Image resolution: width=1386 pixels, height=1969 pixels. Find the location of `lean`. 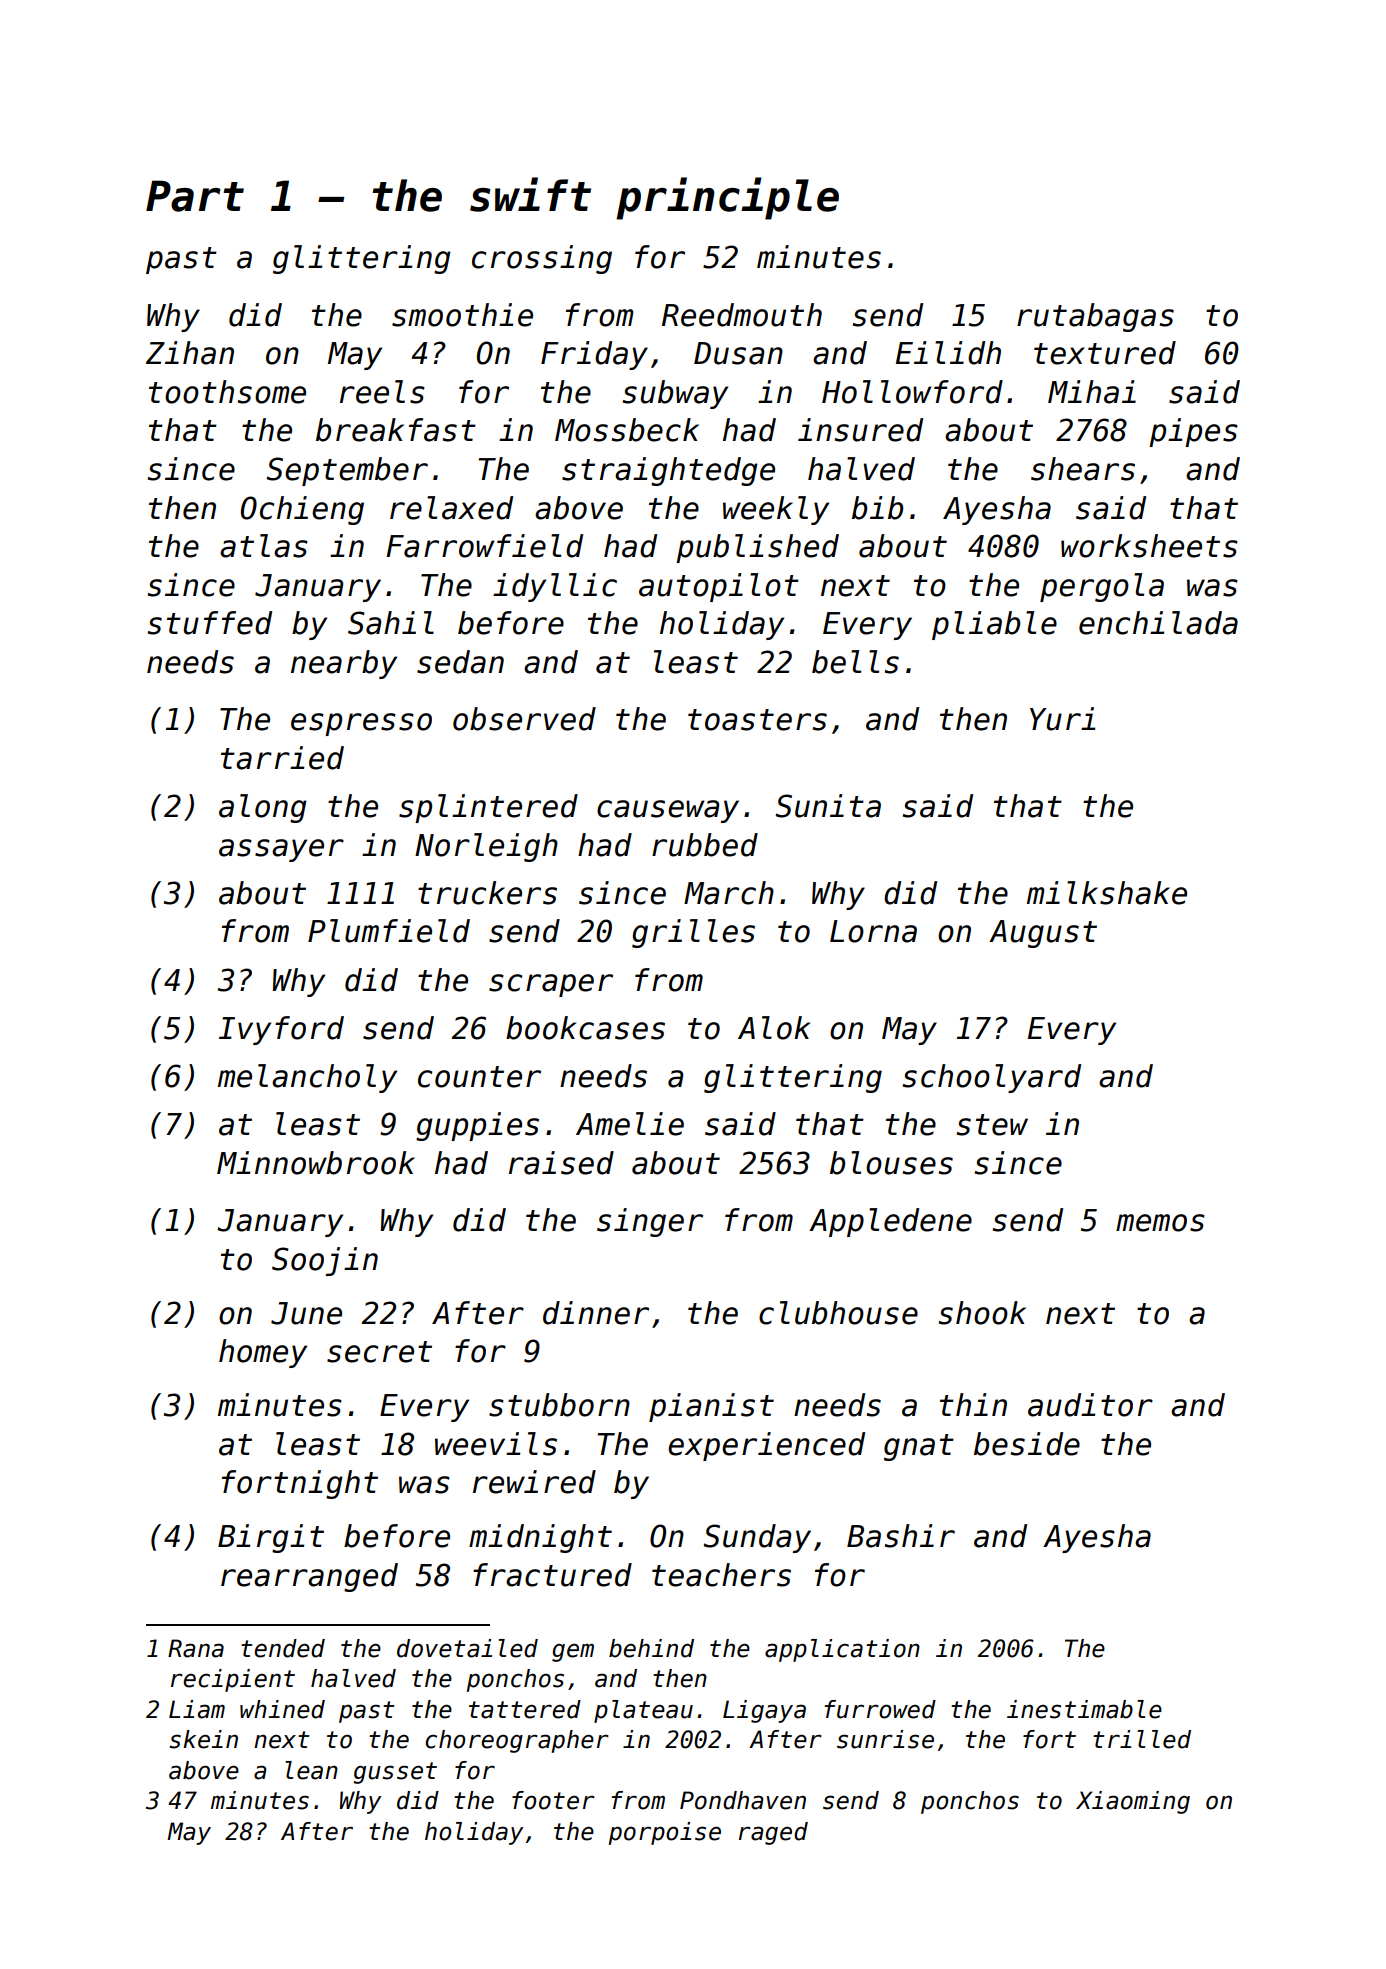

lean is located at coordinates (311, 1770).
